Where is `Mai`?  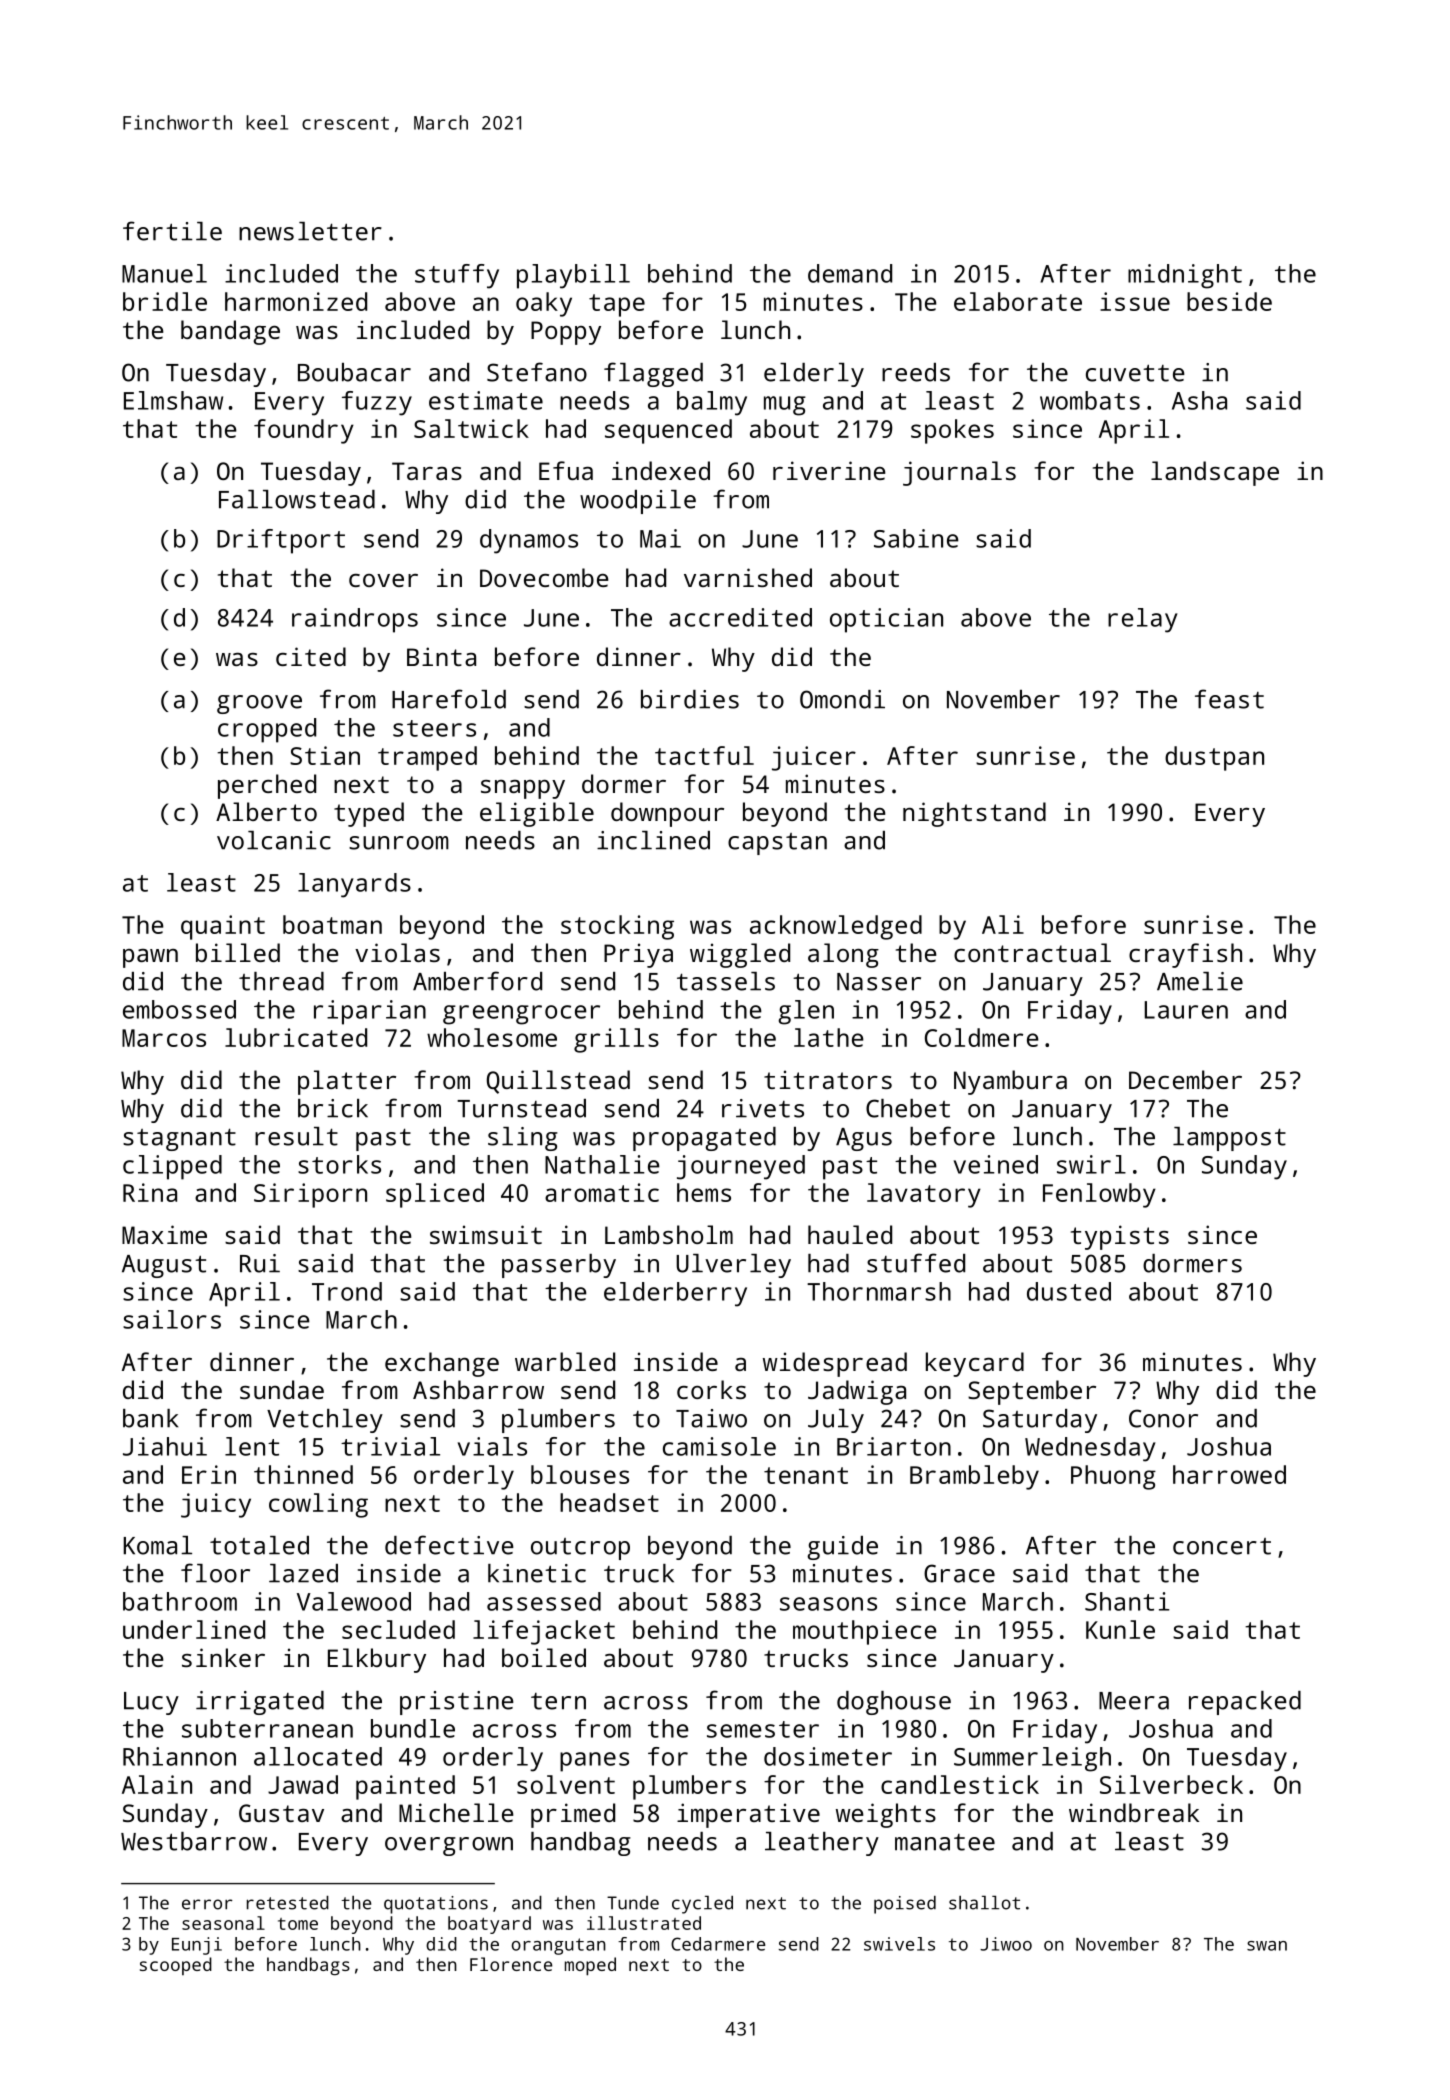
Mai is located at coordinates (660, 538).
